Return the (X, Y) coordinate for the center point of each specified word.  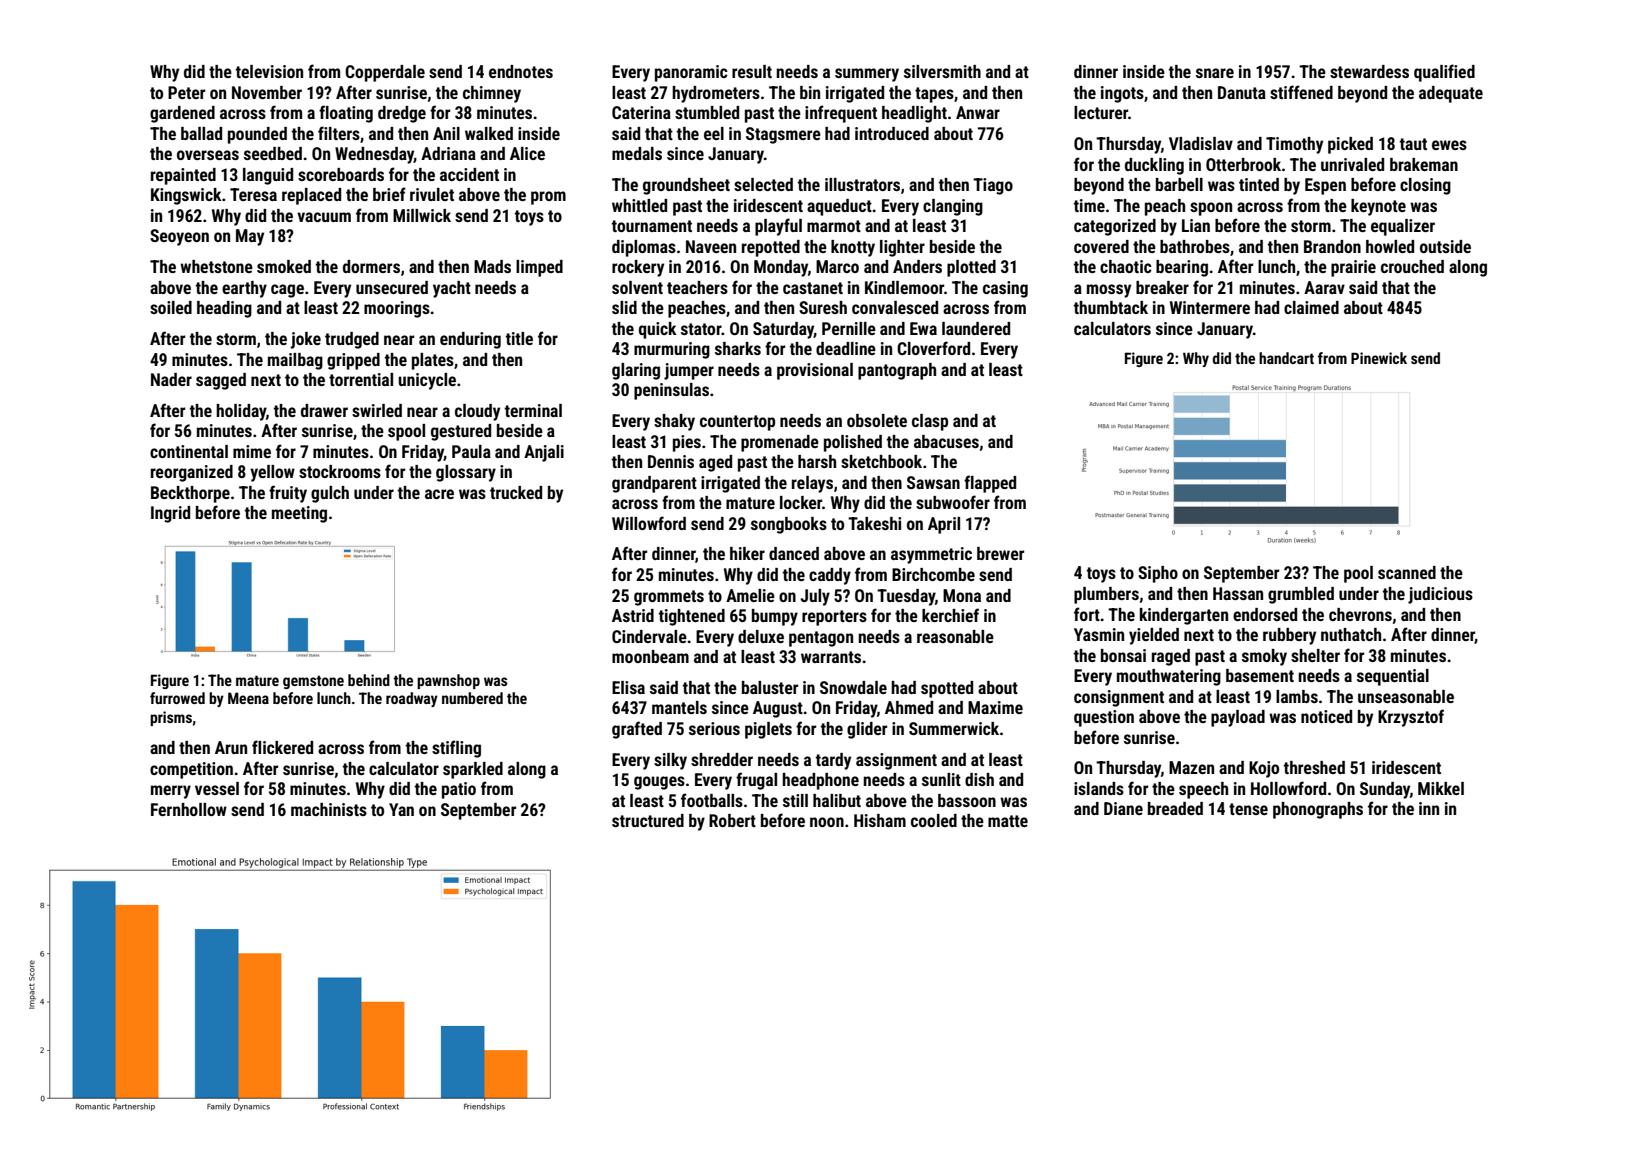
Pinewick (1379, 358)
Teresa (253, 194)
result (752, 71)
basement (1260, 675)
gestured (461, 432)
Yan (401, 809)
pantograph (897, 371)
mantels (679, 707)
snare (1215, 73)
